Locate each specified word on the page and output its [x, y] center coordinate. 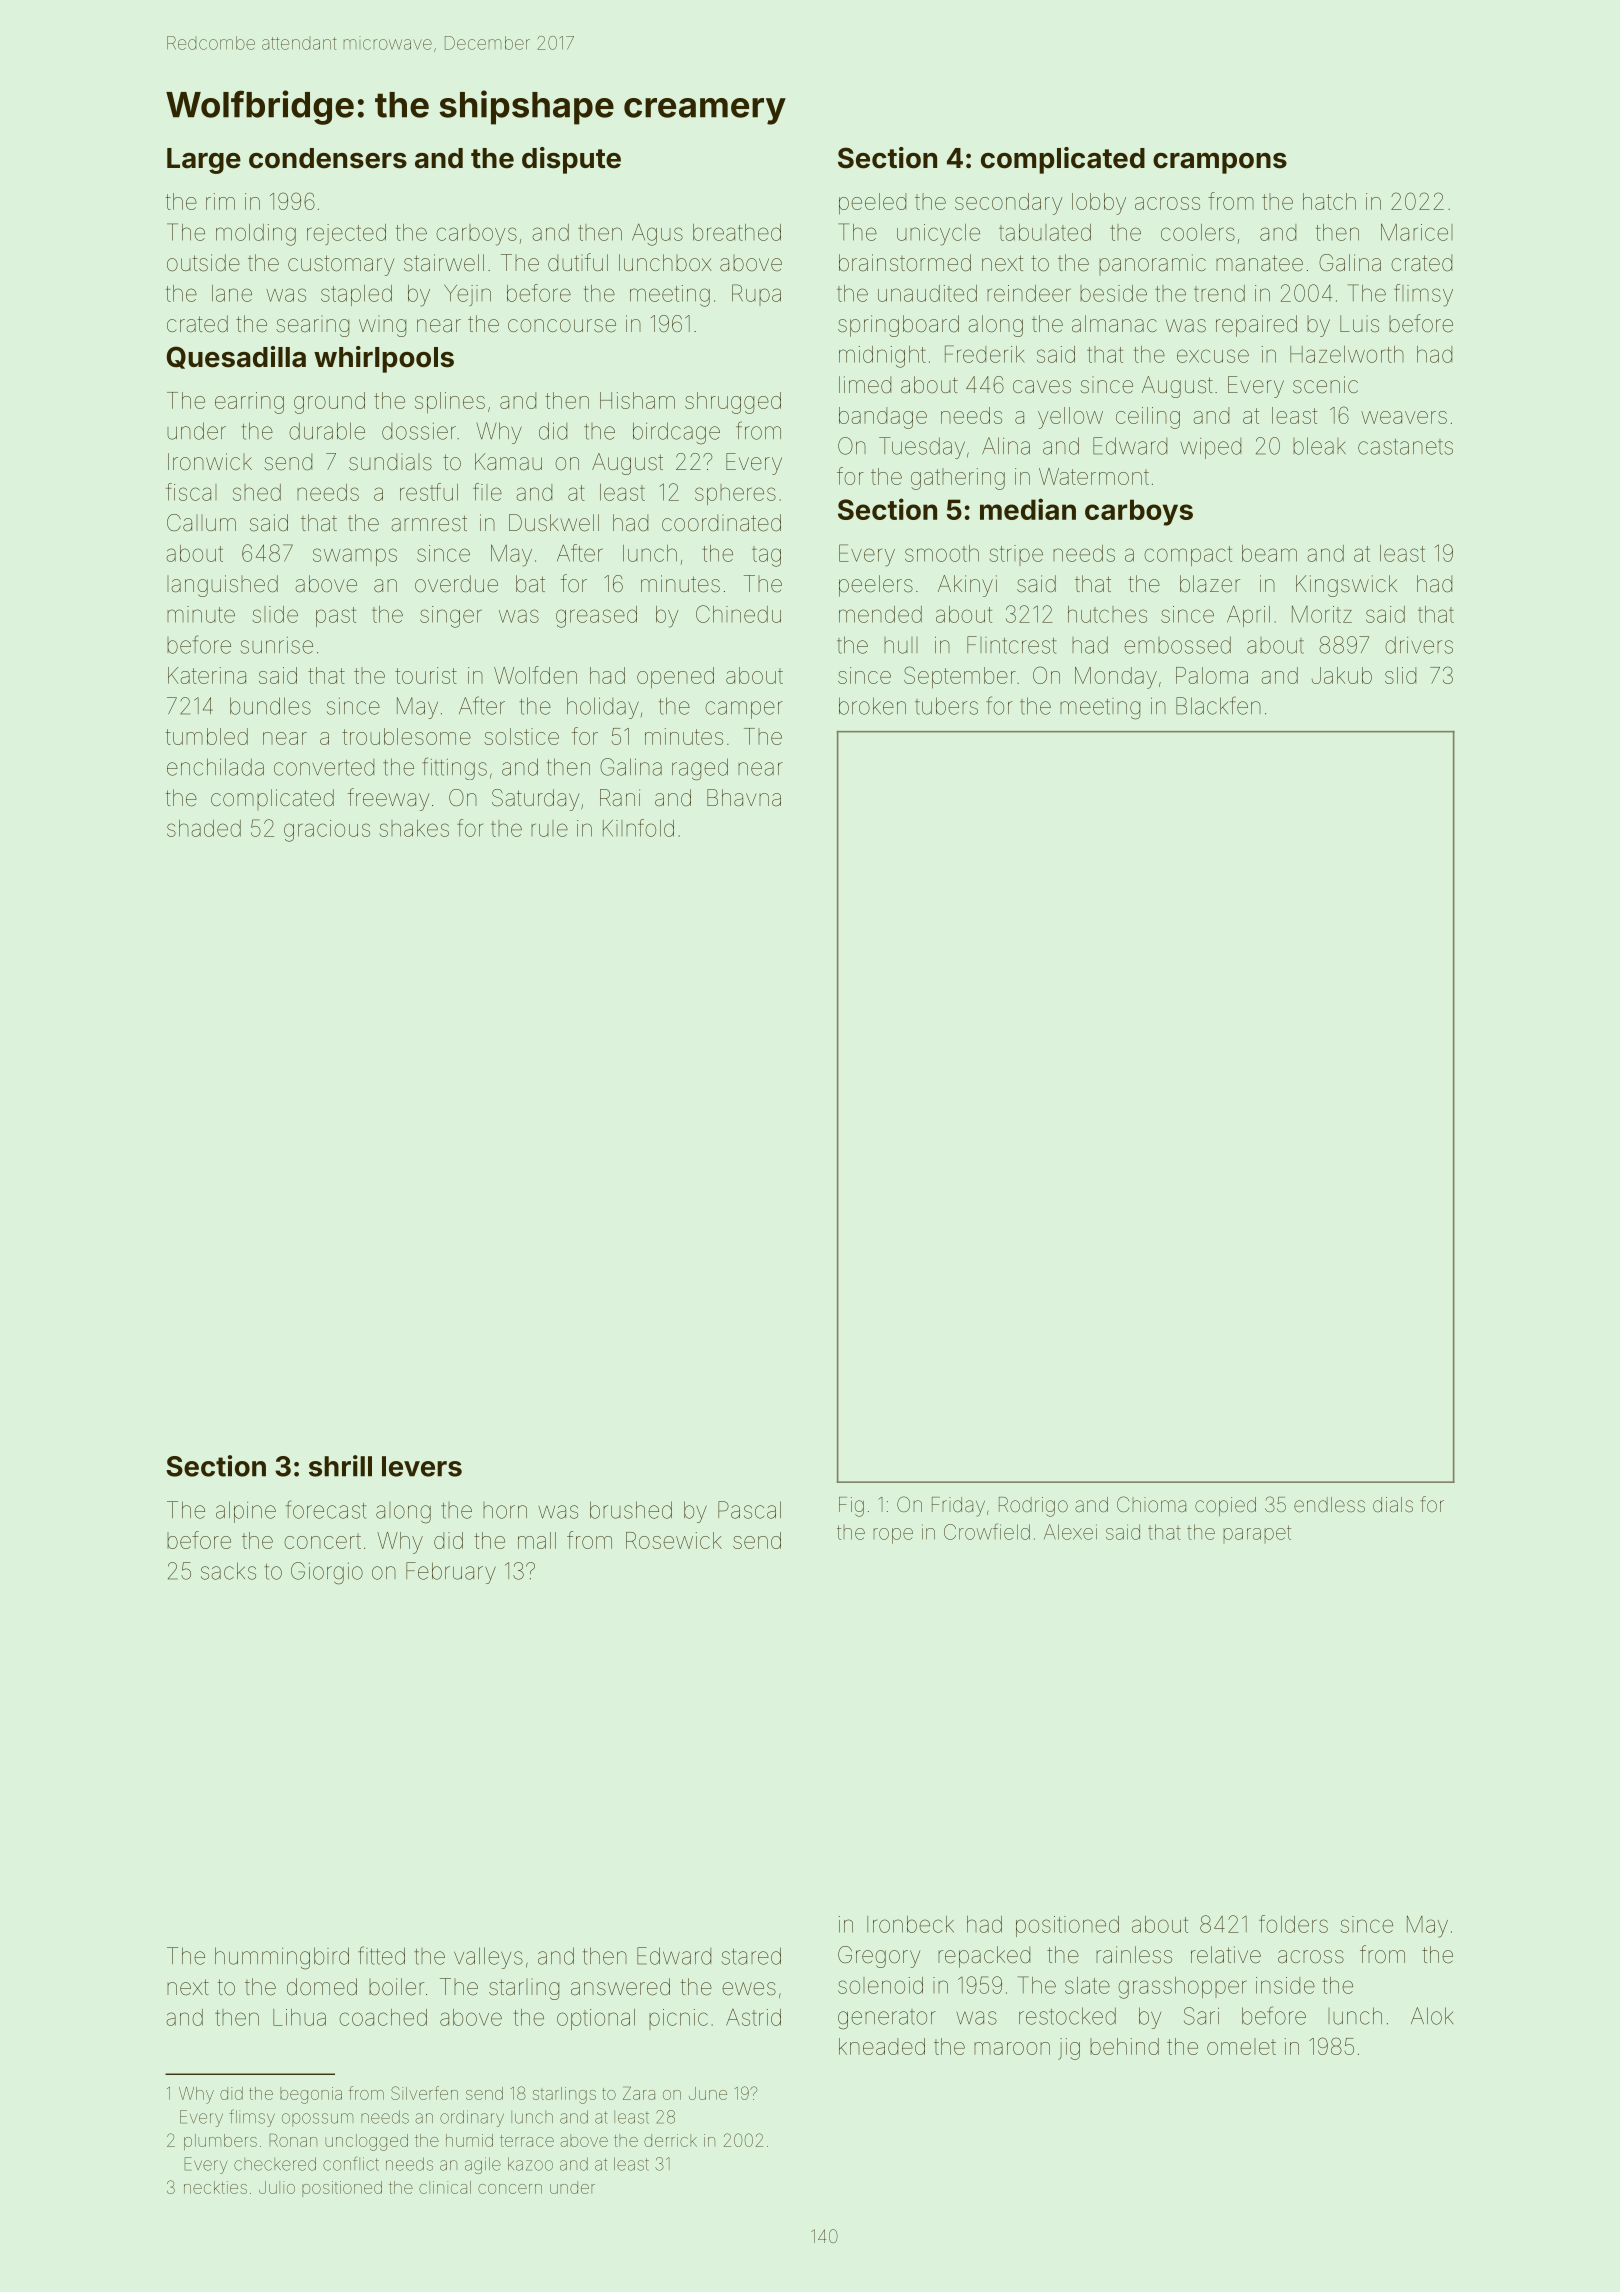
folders [1293, 1924]
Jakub [1342, 675]
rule [549, 828]
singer [451, 617]
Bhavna [744, 798]
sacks [228, 1571]
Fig [851, 1507]
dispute [571, 160]
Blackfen [1218, 705]
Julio [277, 2187]
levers [422, 1466]
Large [204, 161]
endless [1329, 1504]
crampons [1220, 163]
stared [751, 1956]
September [960, 677]
